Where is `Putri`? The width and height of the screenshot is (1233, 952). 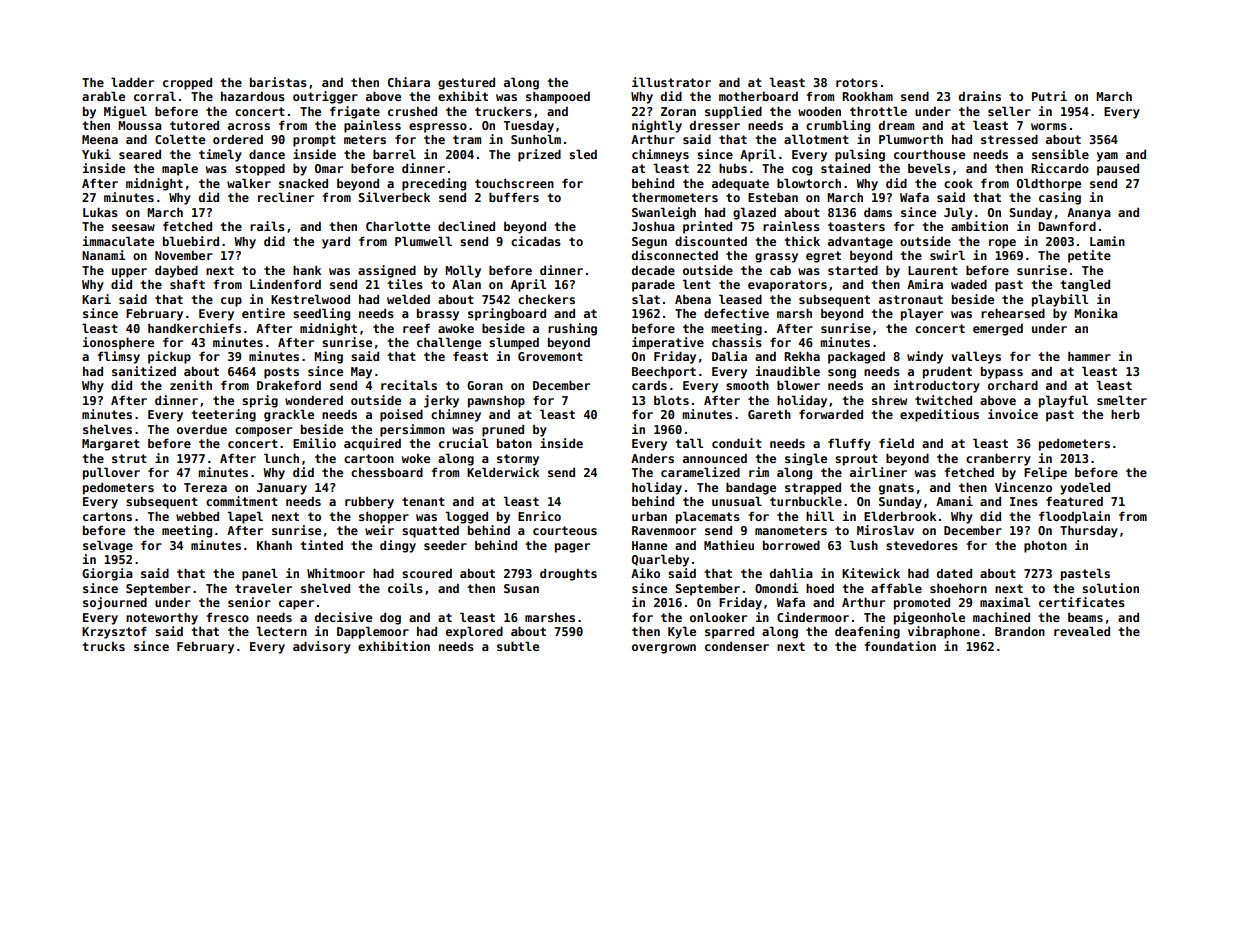 Putri is located at coordinates (1049, 96).
